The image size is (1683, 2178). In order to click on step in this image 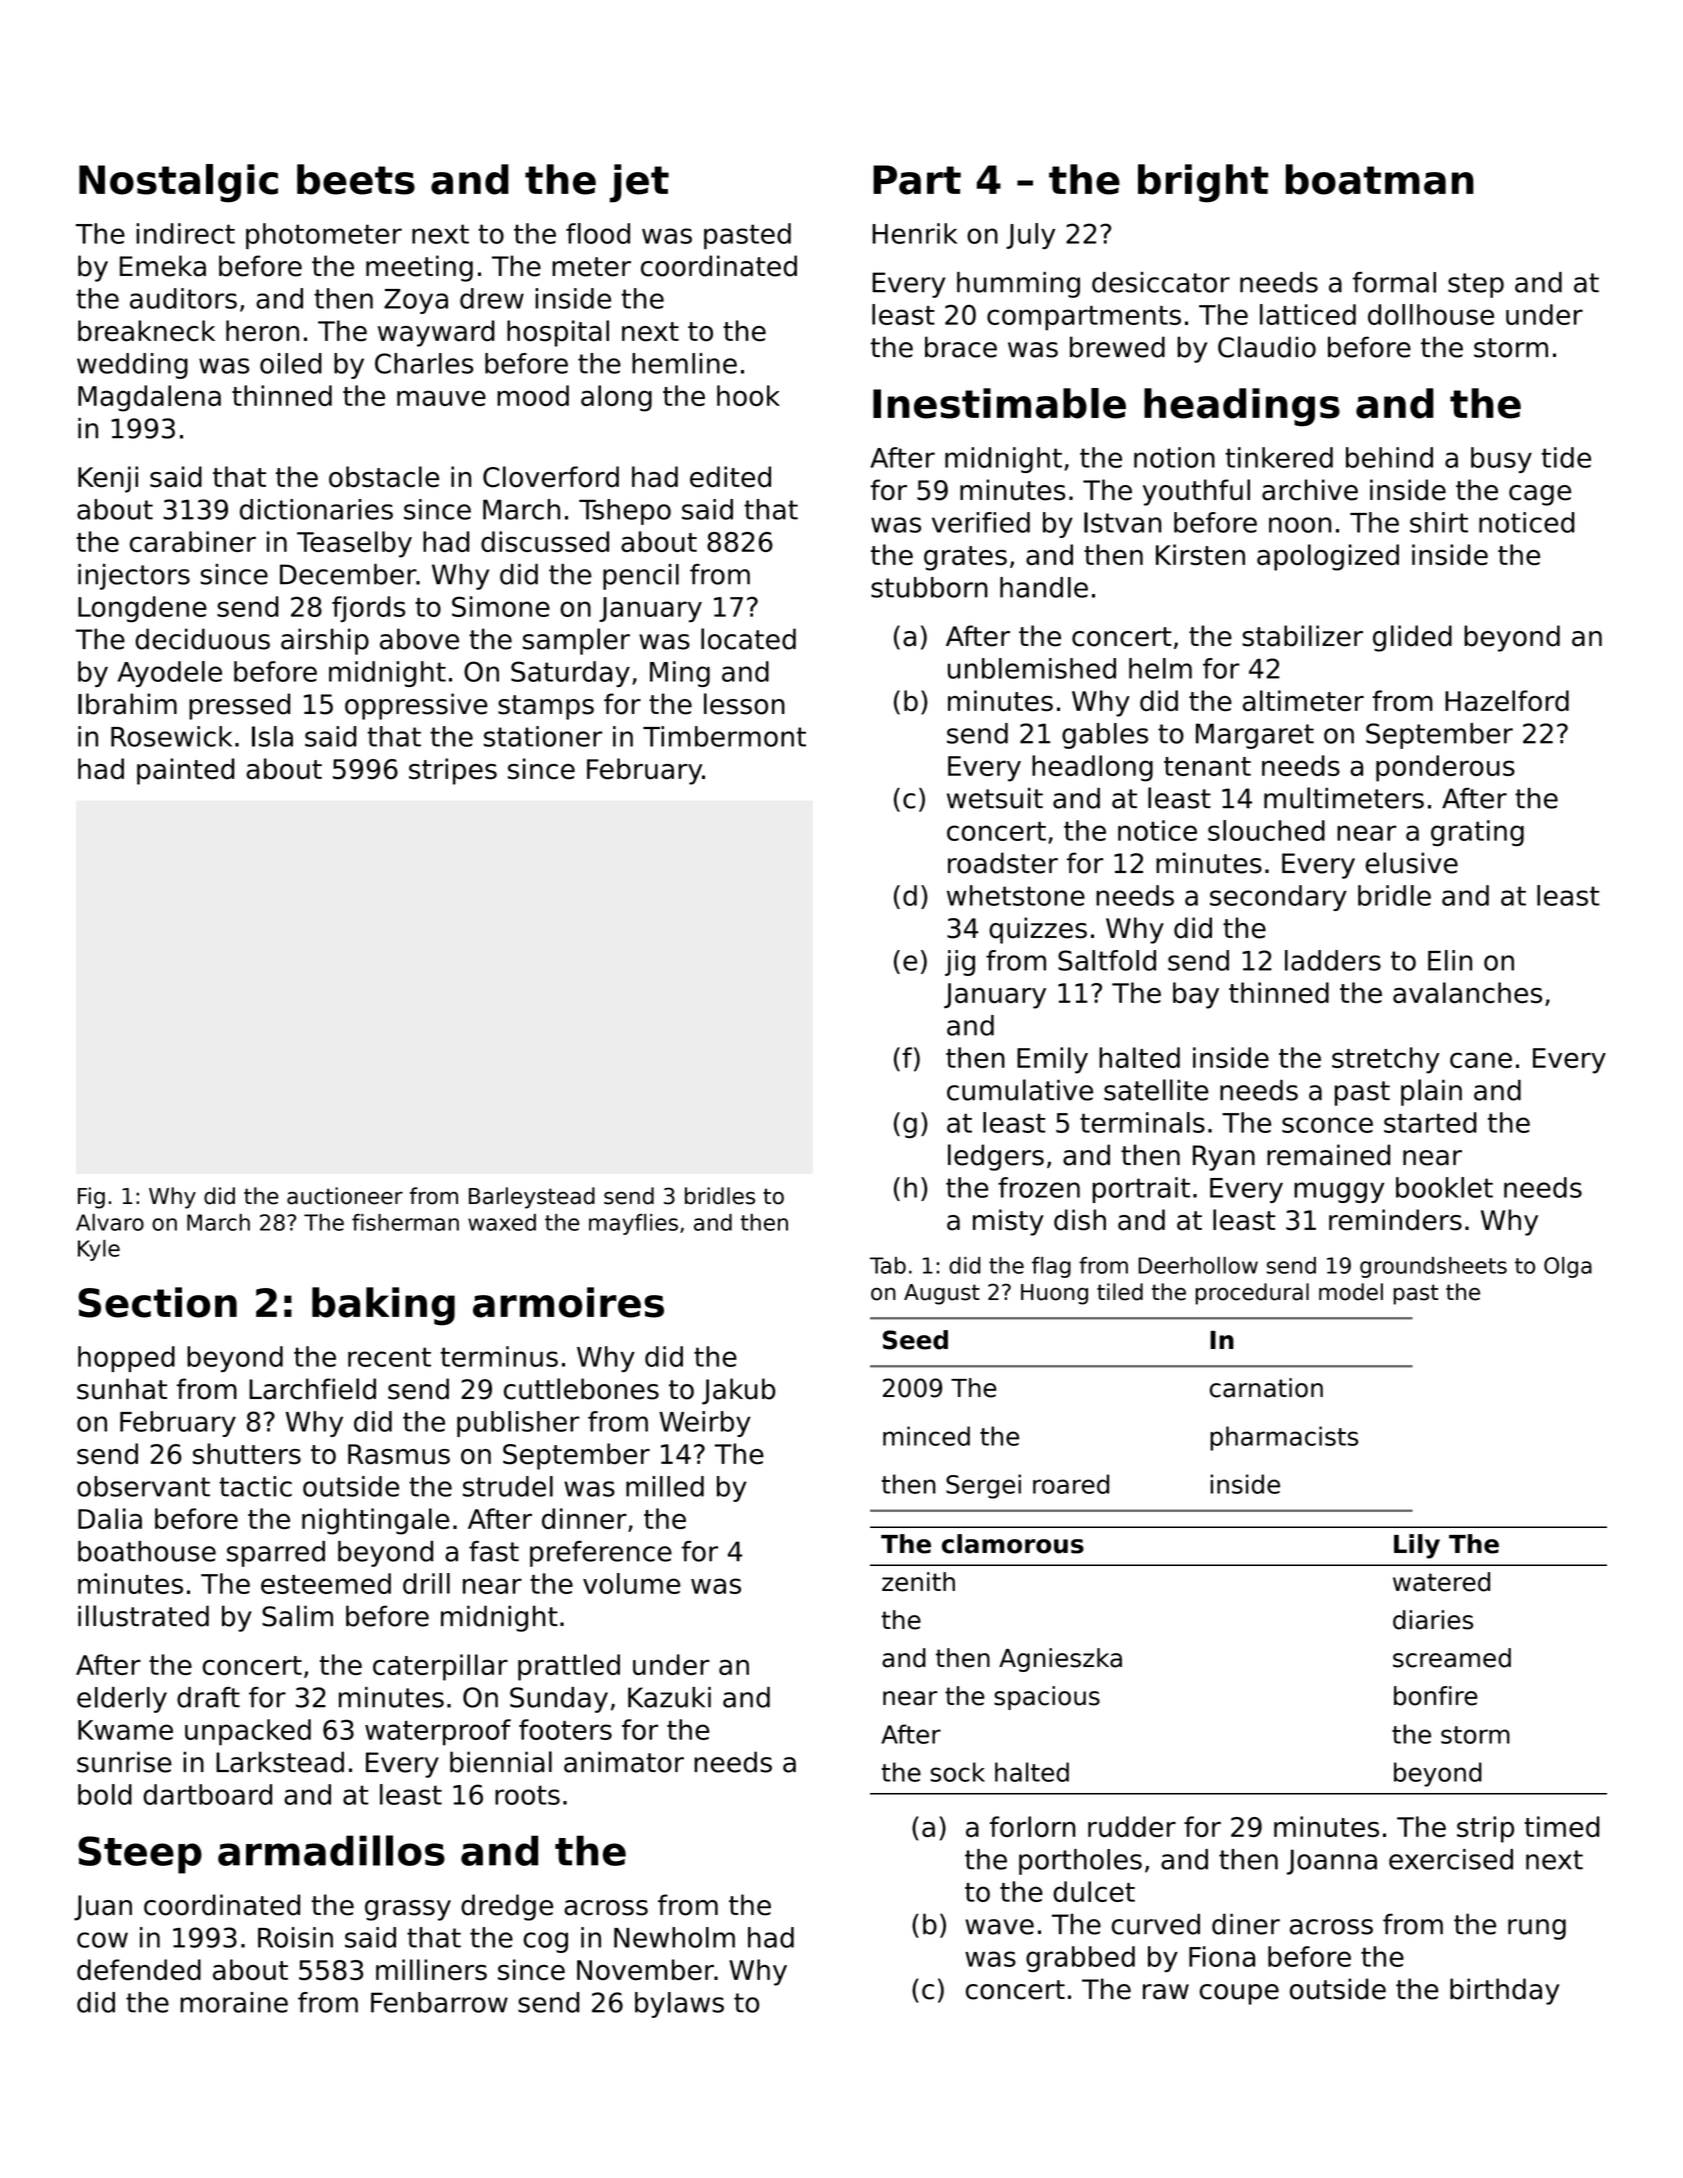, I will do `click(1476, 285)`.
